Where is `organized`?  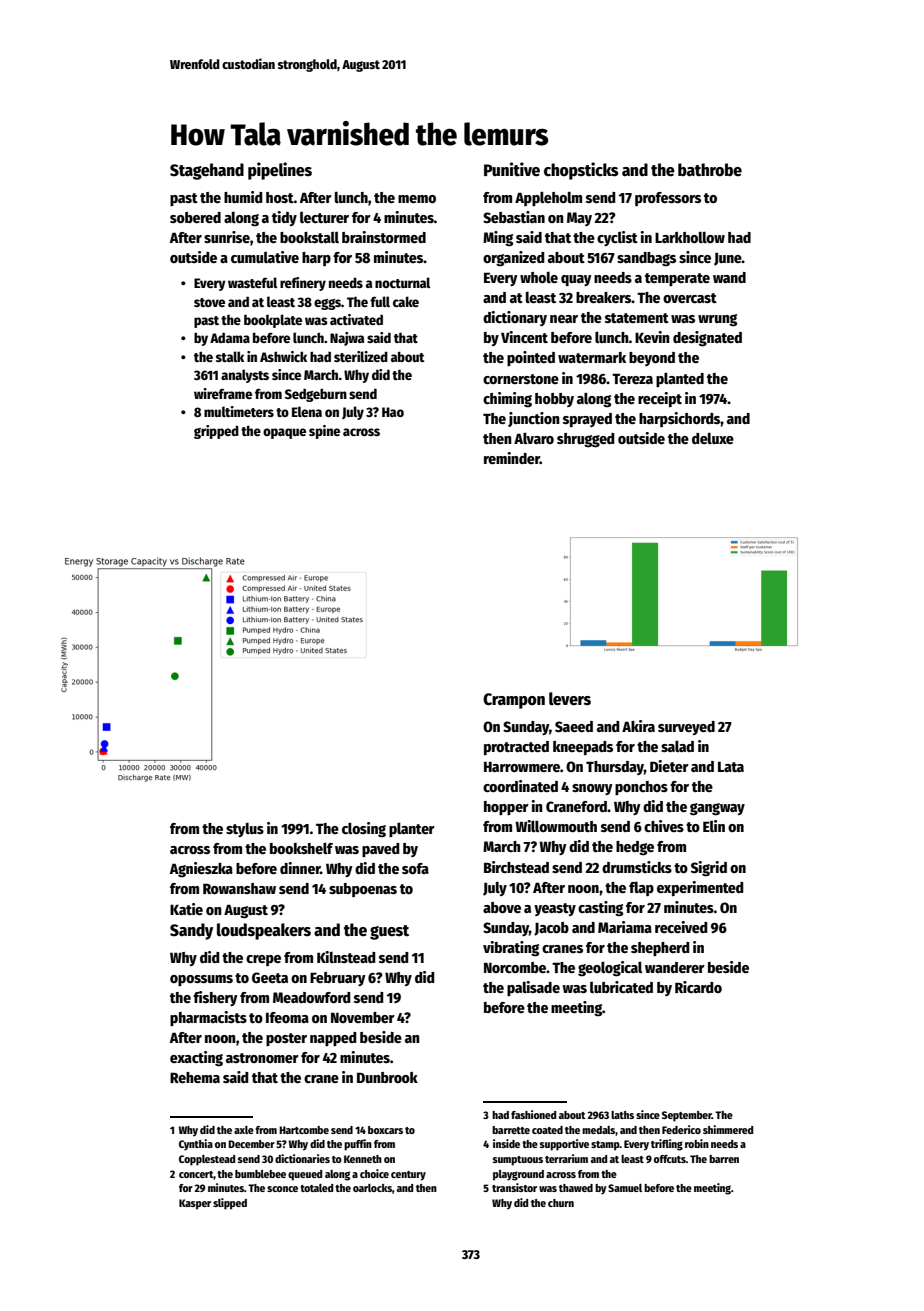
organized is located at coordinates (514, 259).
